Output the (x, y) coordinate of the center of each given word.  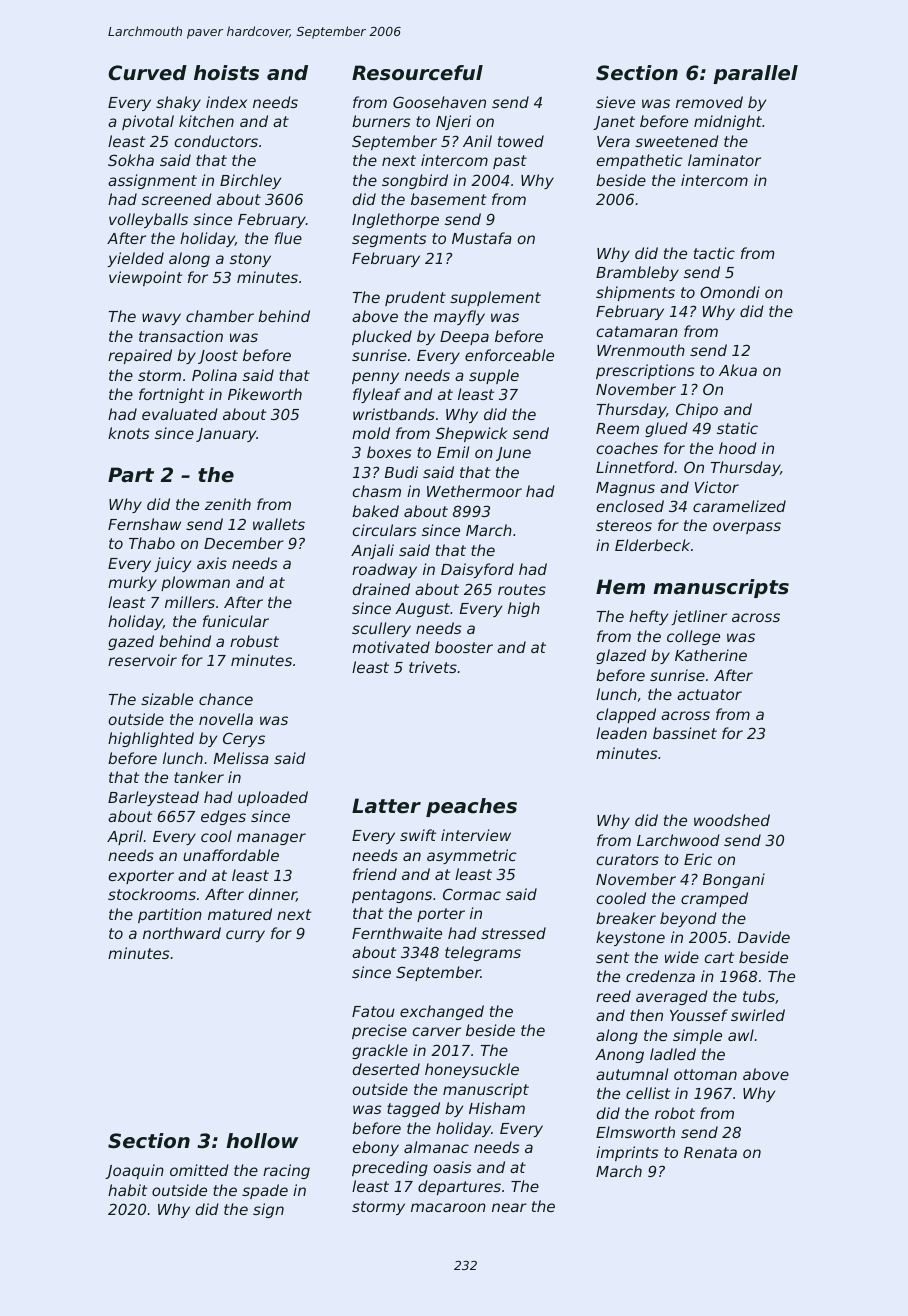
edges (223, 817)
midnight (728, 122)
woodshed (732, 820)
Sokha (131, 160)
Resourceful (417, 73)
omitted (199, 1170)
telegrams (483, 953)
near (509, 1207)
